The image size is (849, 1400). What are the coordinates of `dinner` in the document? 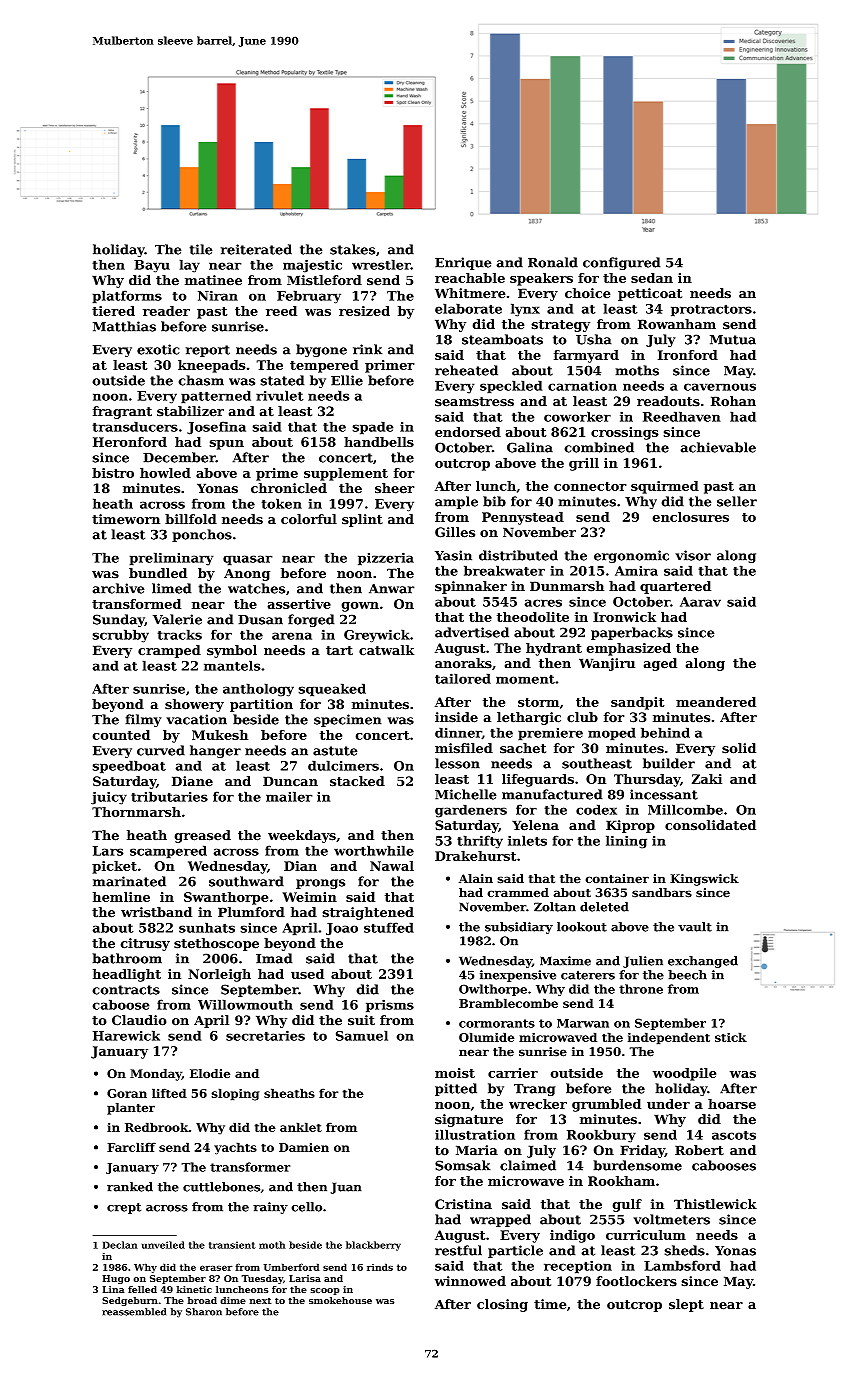 It's located at (458, 733).
